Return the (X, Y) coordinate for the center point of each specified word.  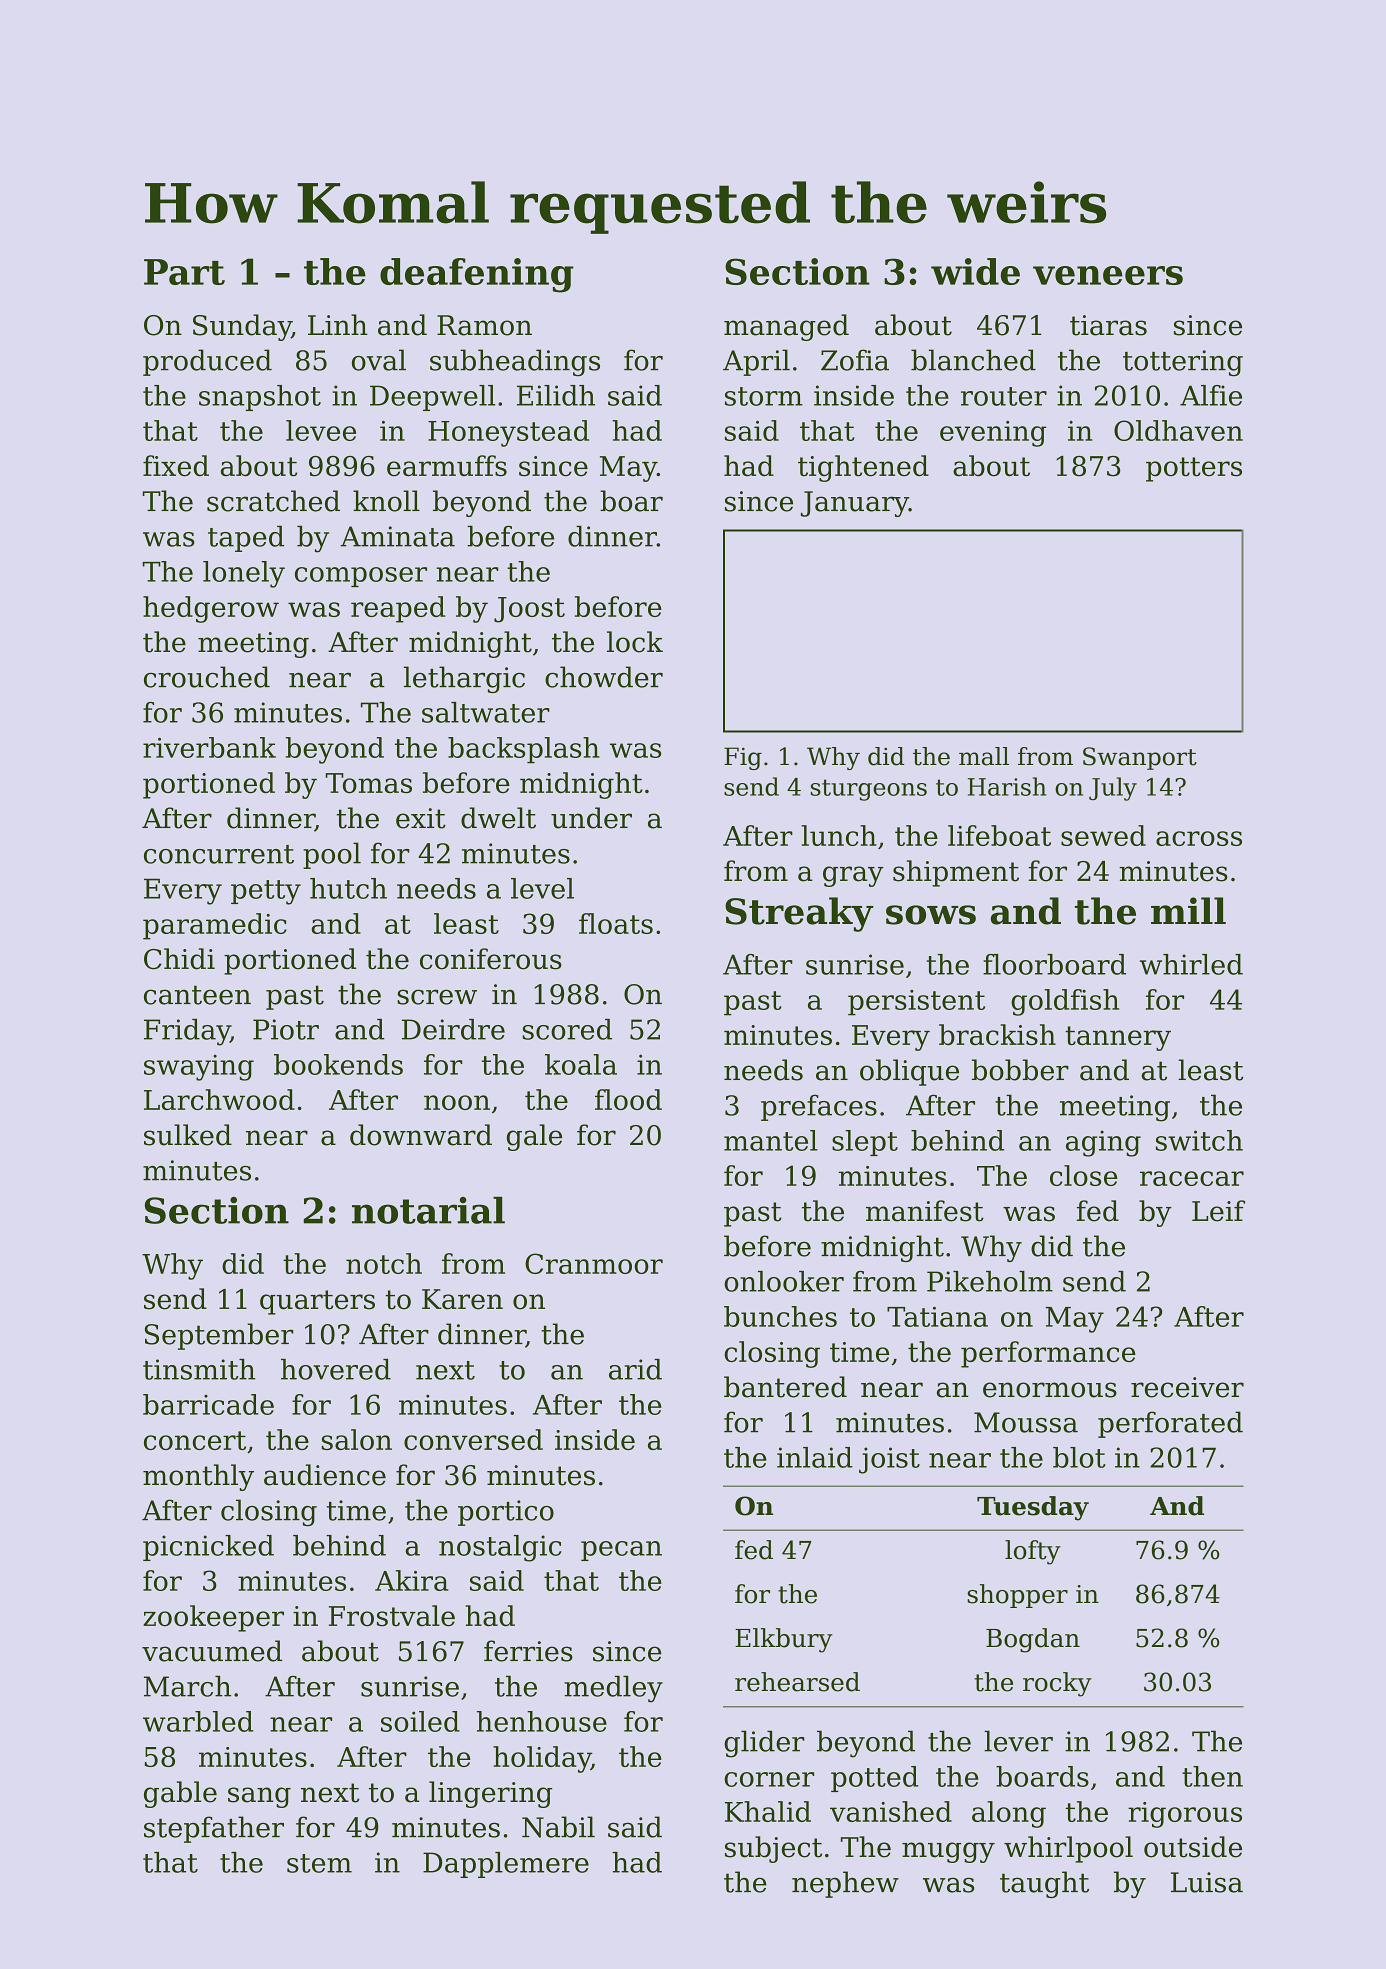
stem (319, 1863)
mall (984, 756)
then (1212, 1776)
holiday (542, 1759)
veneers (1108, 275)
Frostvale (392, 1616)
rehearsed (797, 1682)
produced (207, 362)
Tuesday (1033, 1508)
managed (786, 327)
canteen (197, 995)
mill (1188, 910)
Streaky (799, 914)
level (542, 888)
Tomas (368, 783)
